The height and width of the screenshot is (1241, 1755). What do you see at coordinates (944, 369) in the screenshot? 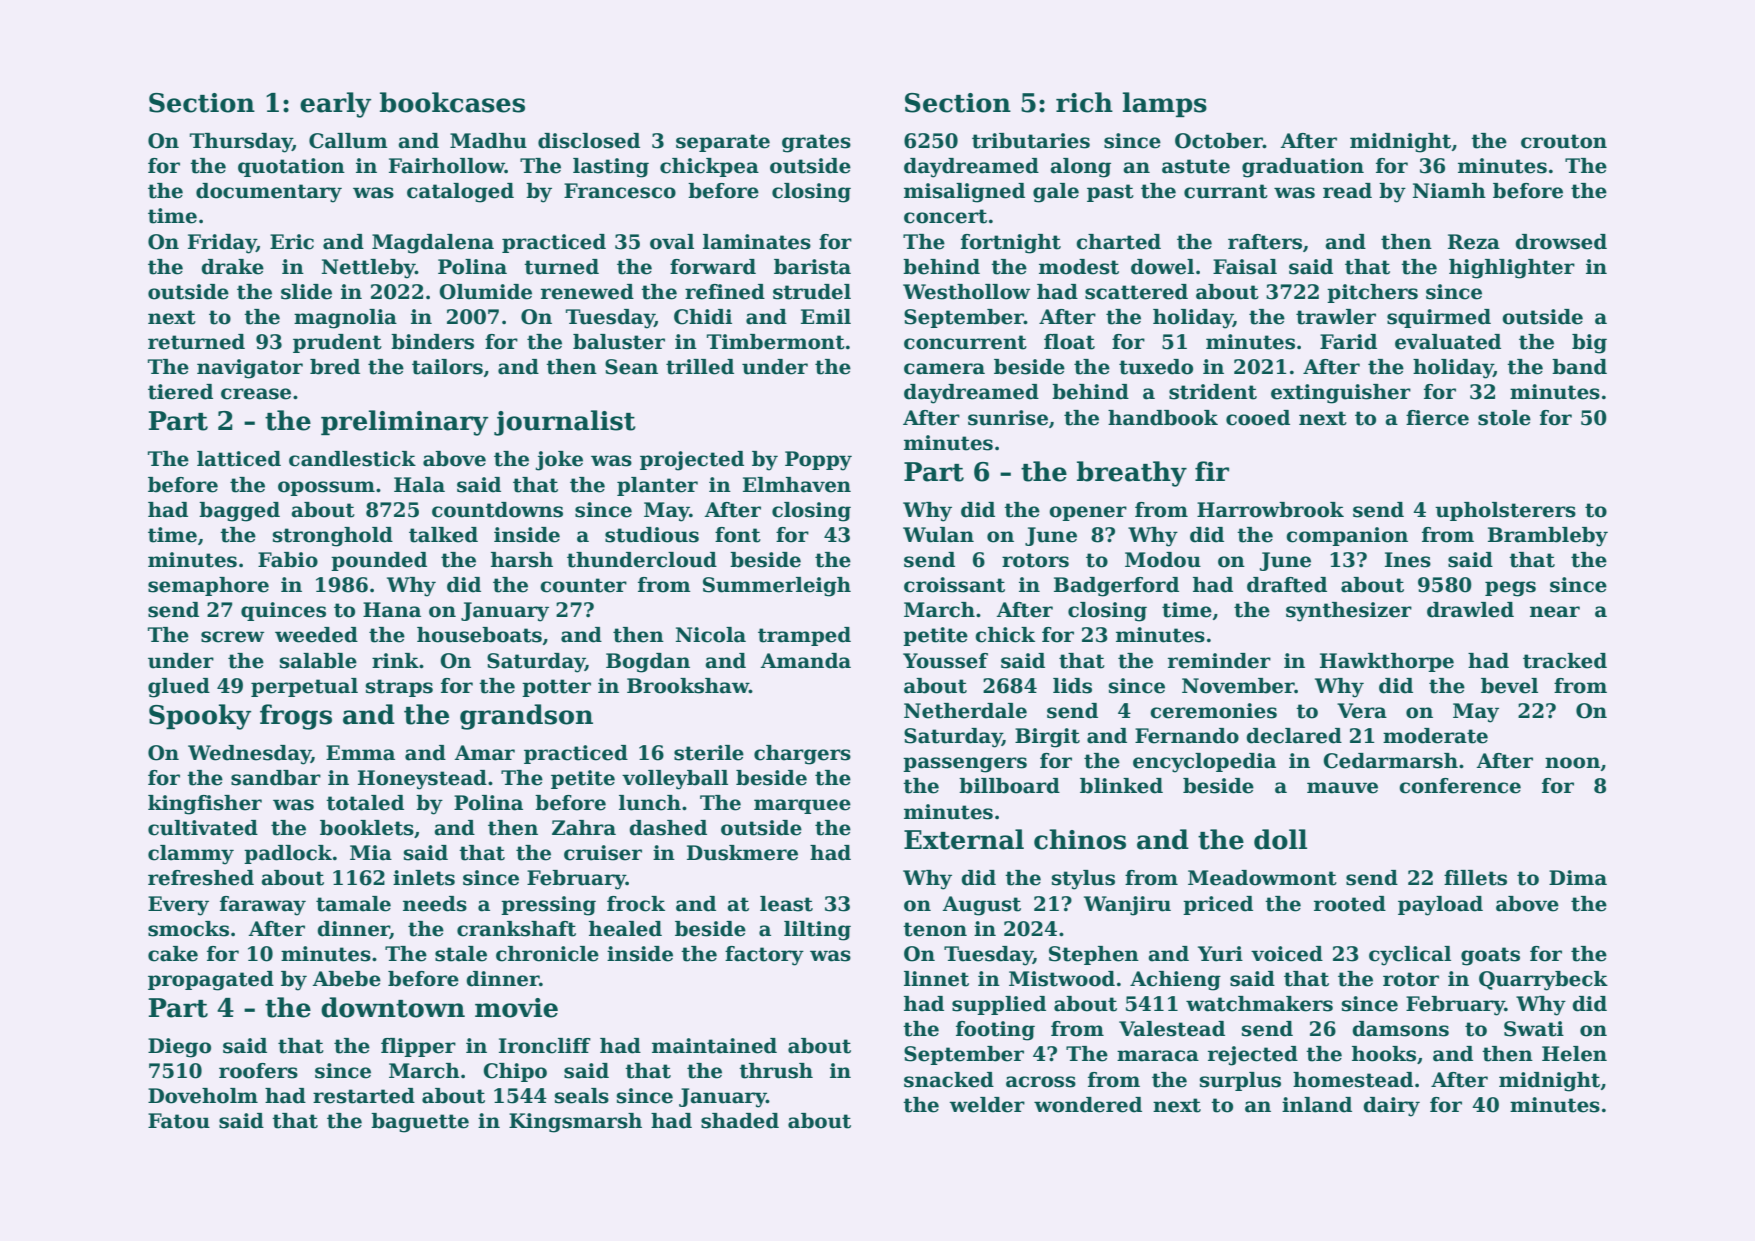
I see `camera` at bounding box center [944, 369].
